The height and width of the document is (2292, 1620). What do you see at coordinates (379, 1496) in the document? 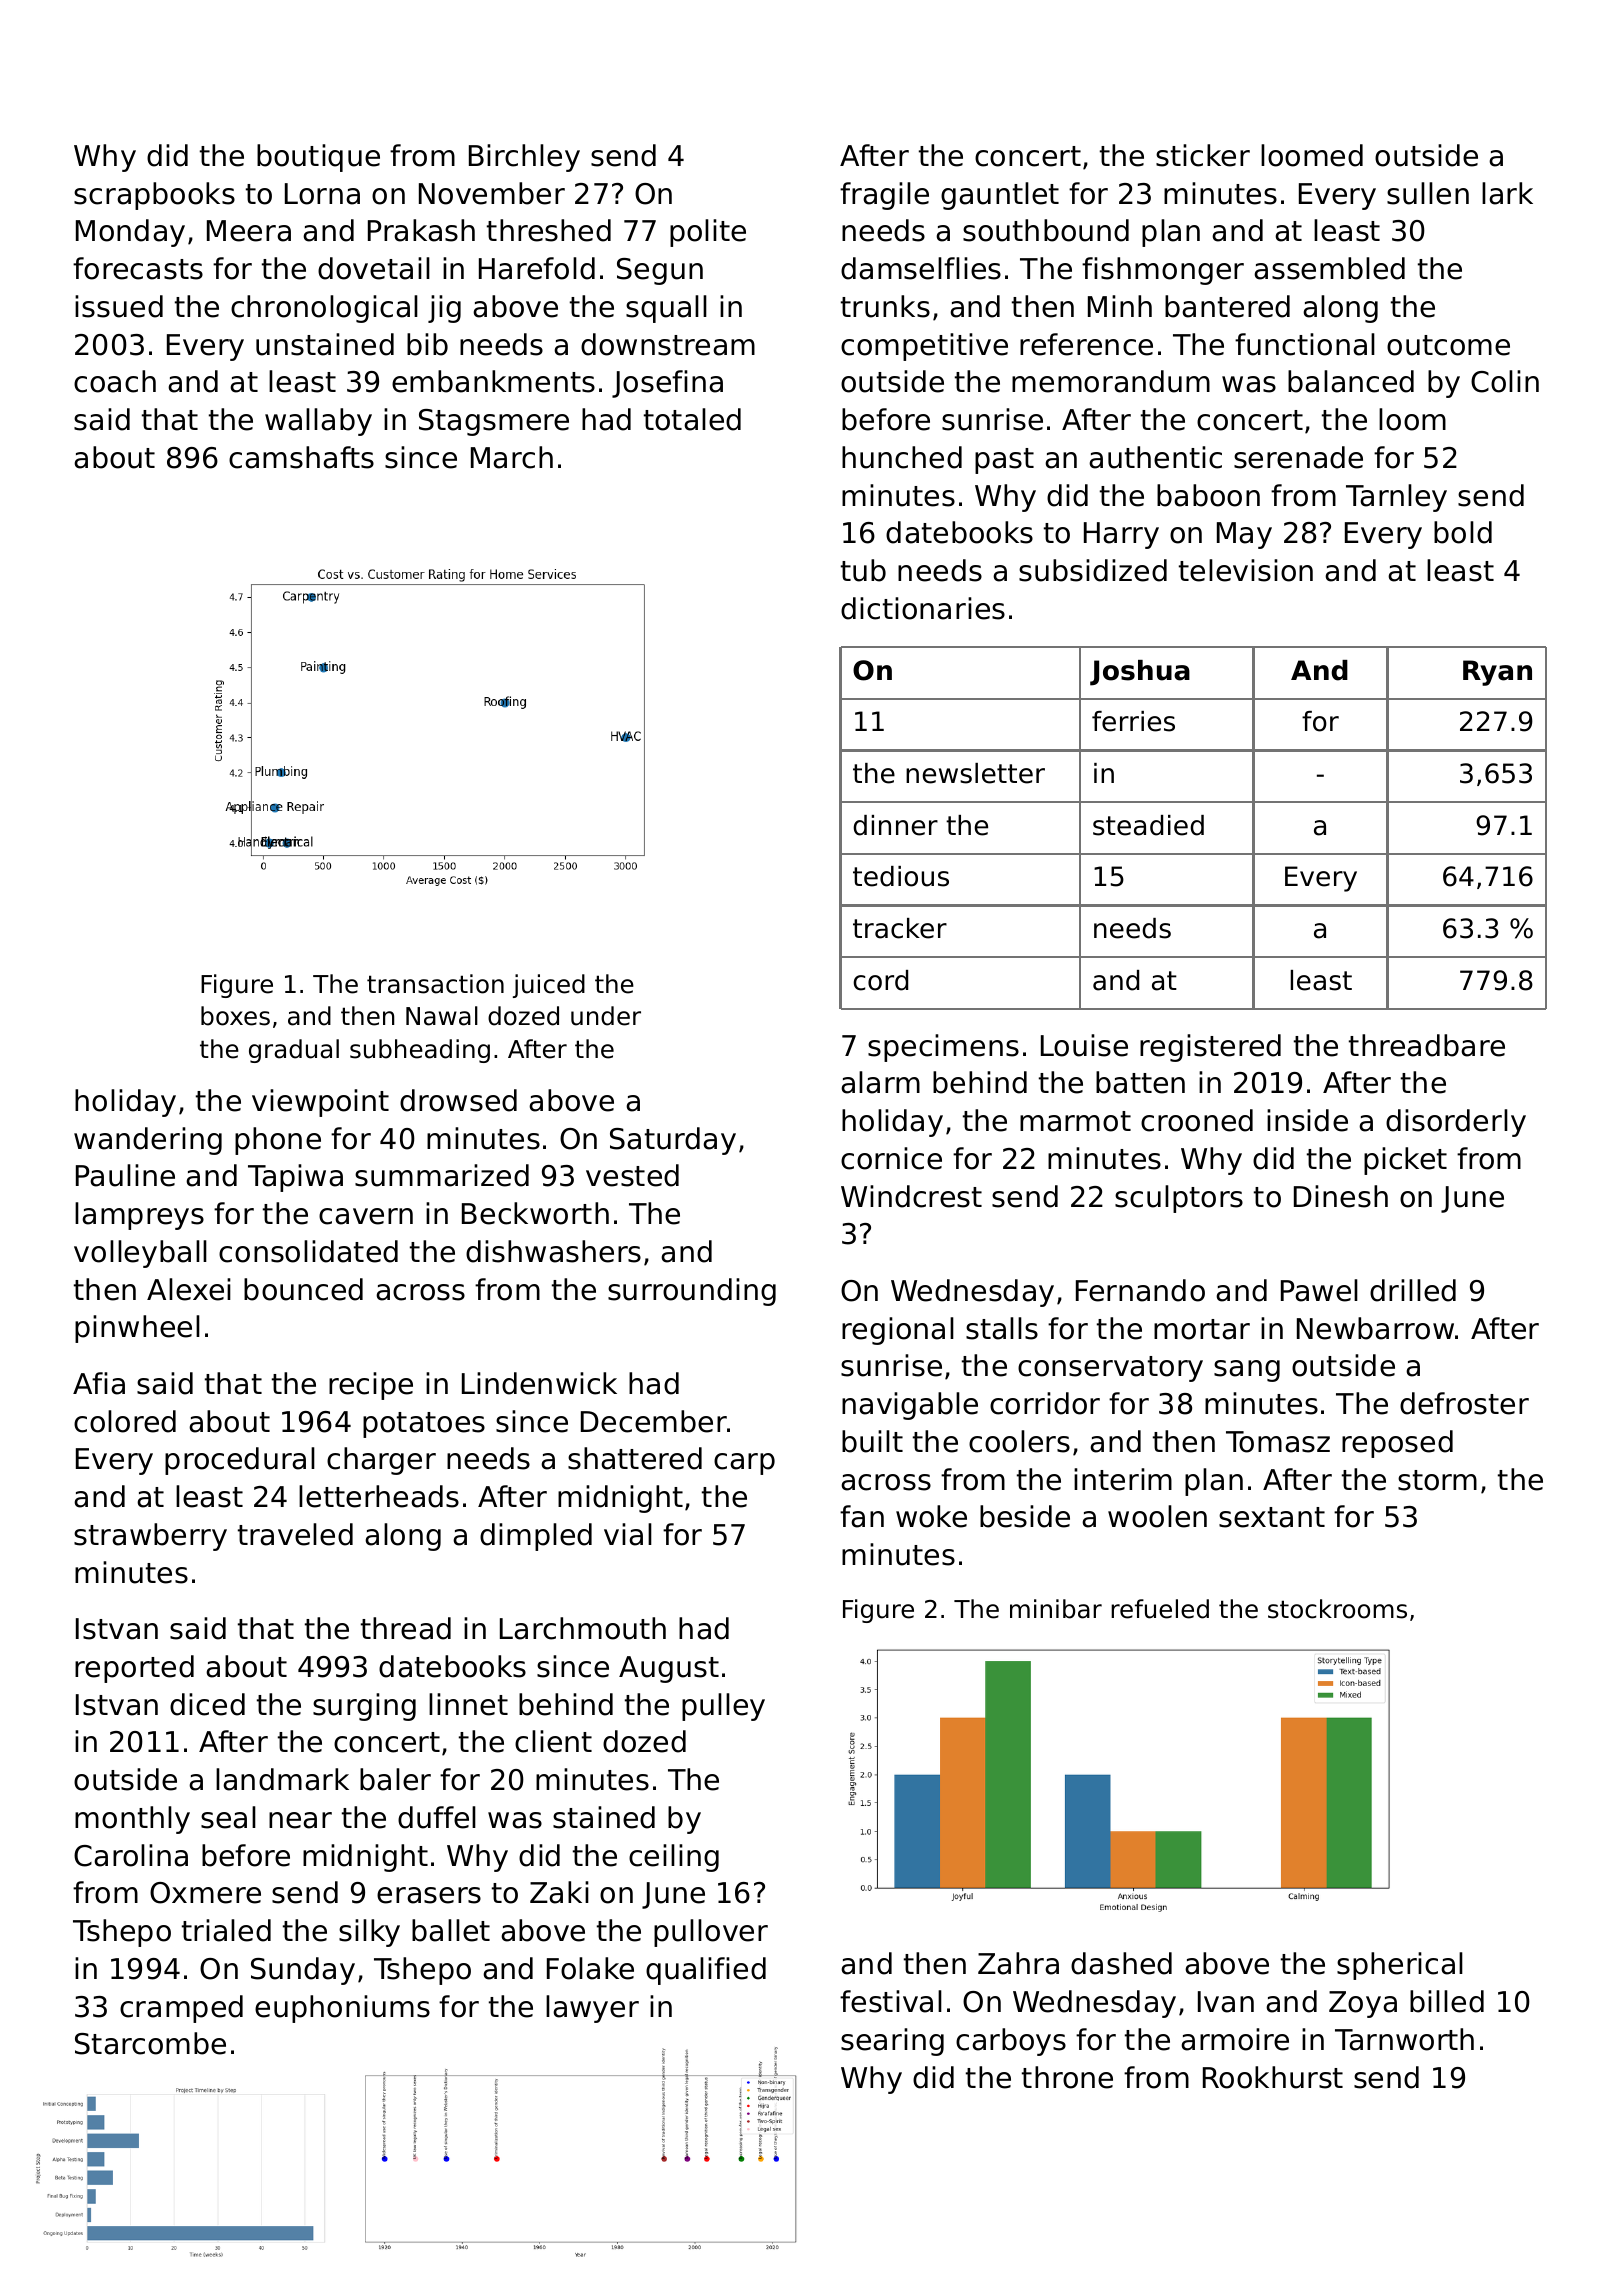
I see `letterheads` at bounding box center [379, 1496].
